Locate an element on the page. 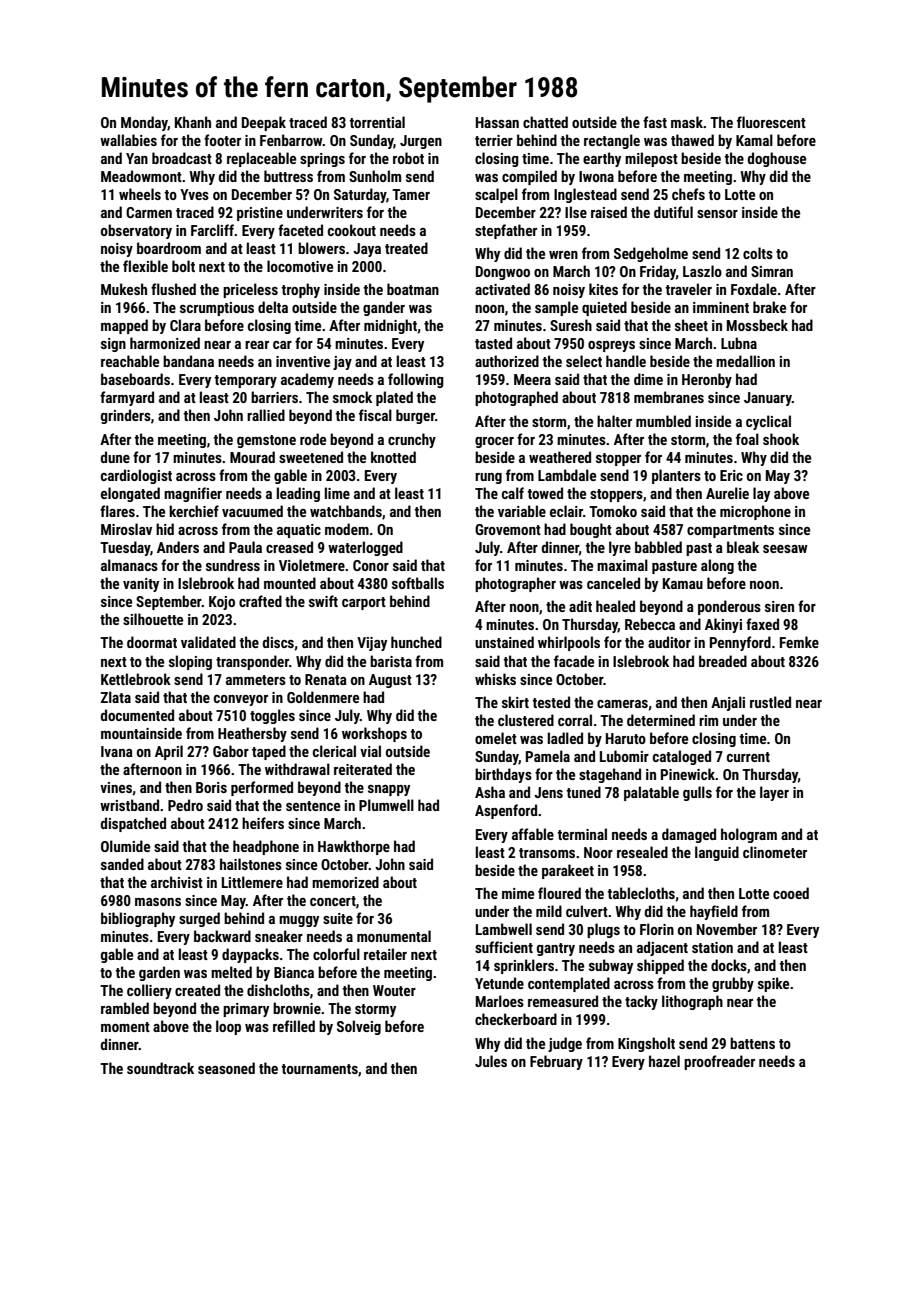 The width and height of the page is (924, 1308). ammeters is located at coordinates (256, 680).
